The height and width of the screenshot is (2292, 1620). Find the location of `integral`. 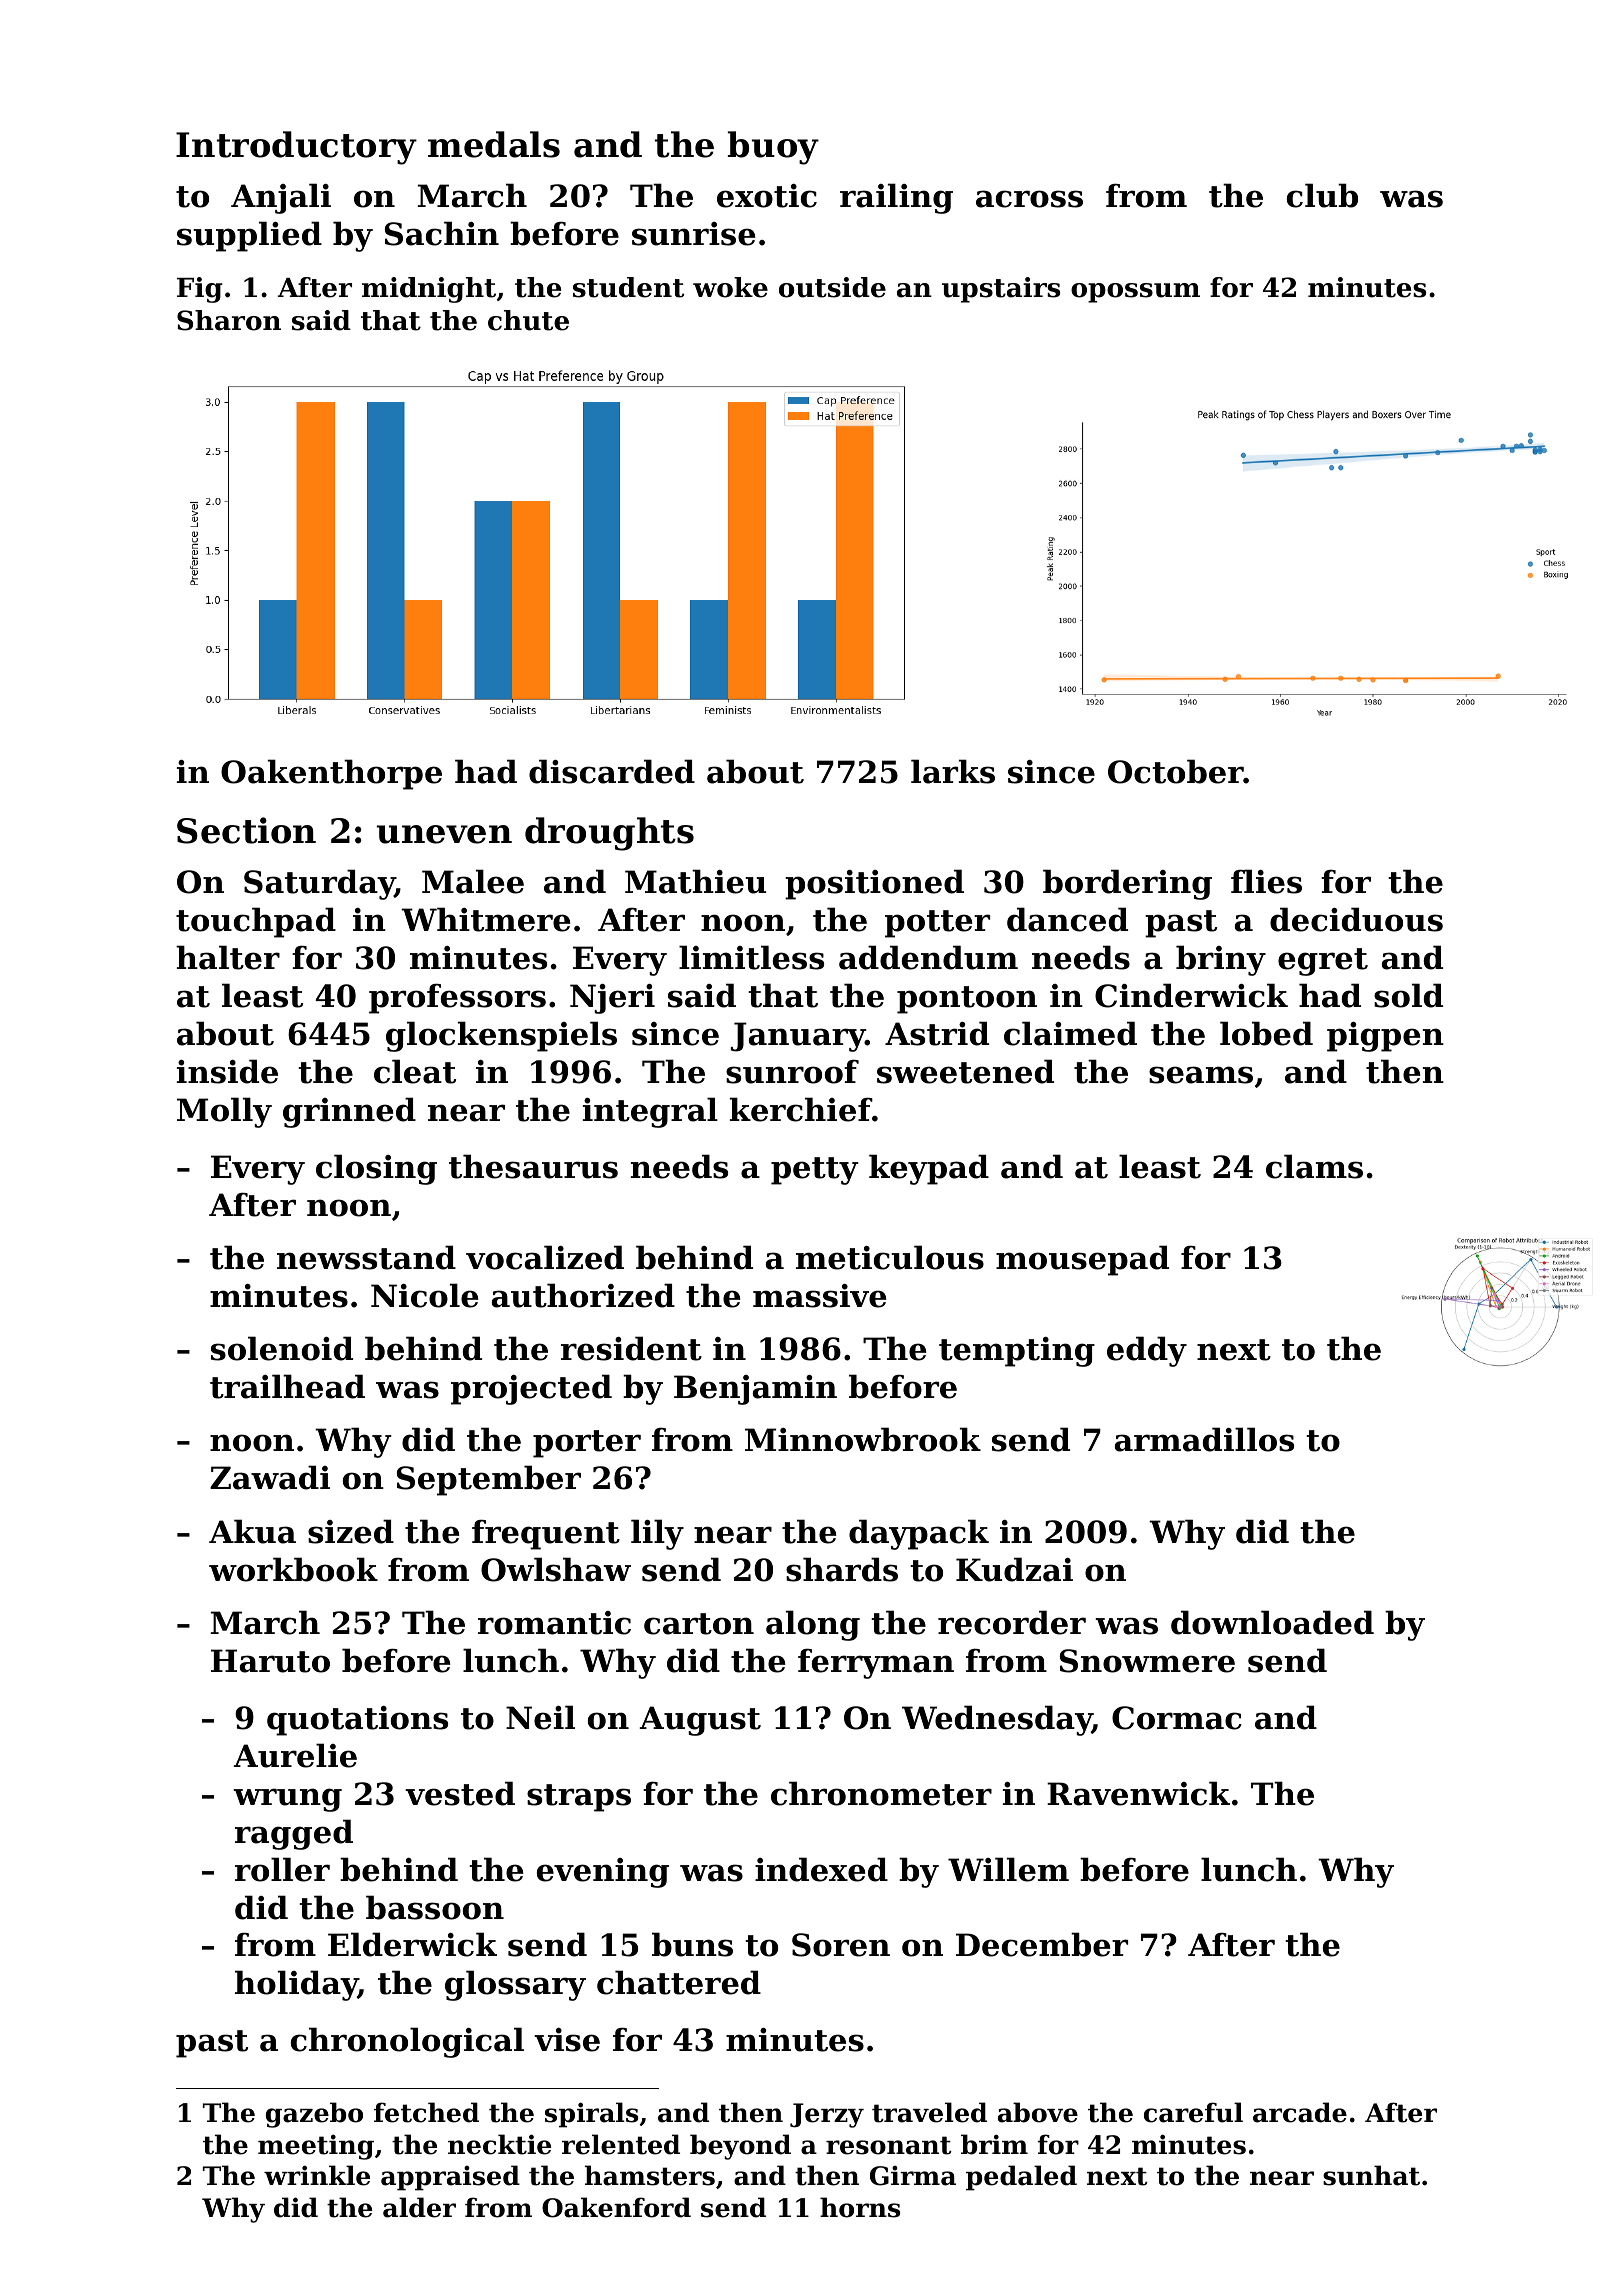

integral is located at coordinates (650, 1112).
